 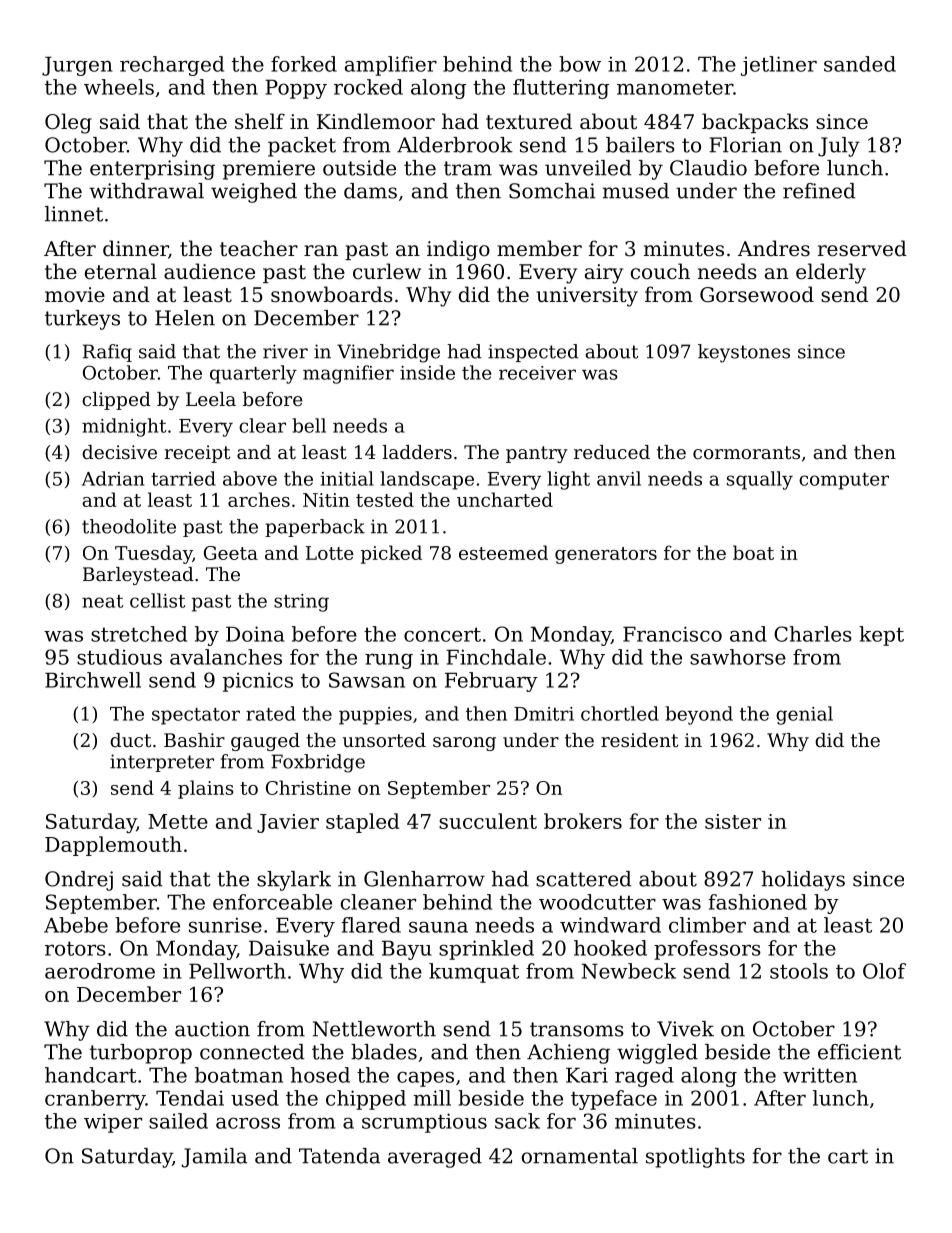 What do you see at coordinates (544, 714) in the page?
I see `Dmitri` at bounding box center [544, 714].
